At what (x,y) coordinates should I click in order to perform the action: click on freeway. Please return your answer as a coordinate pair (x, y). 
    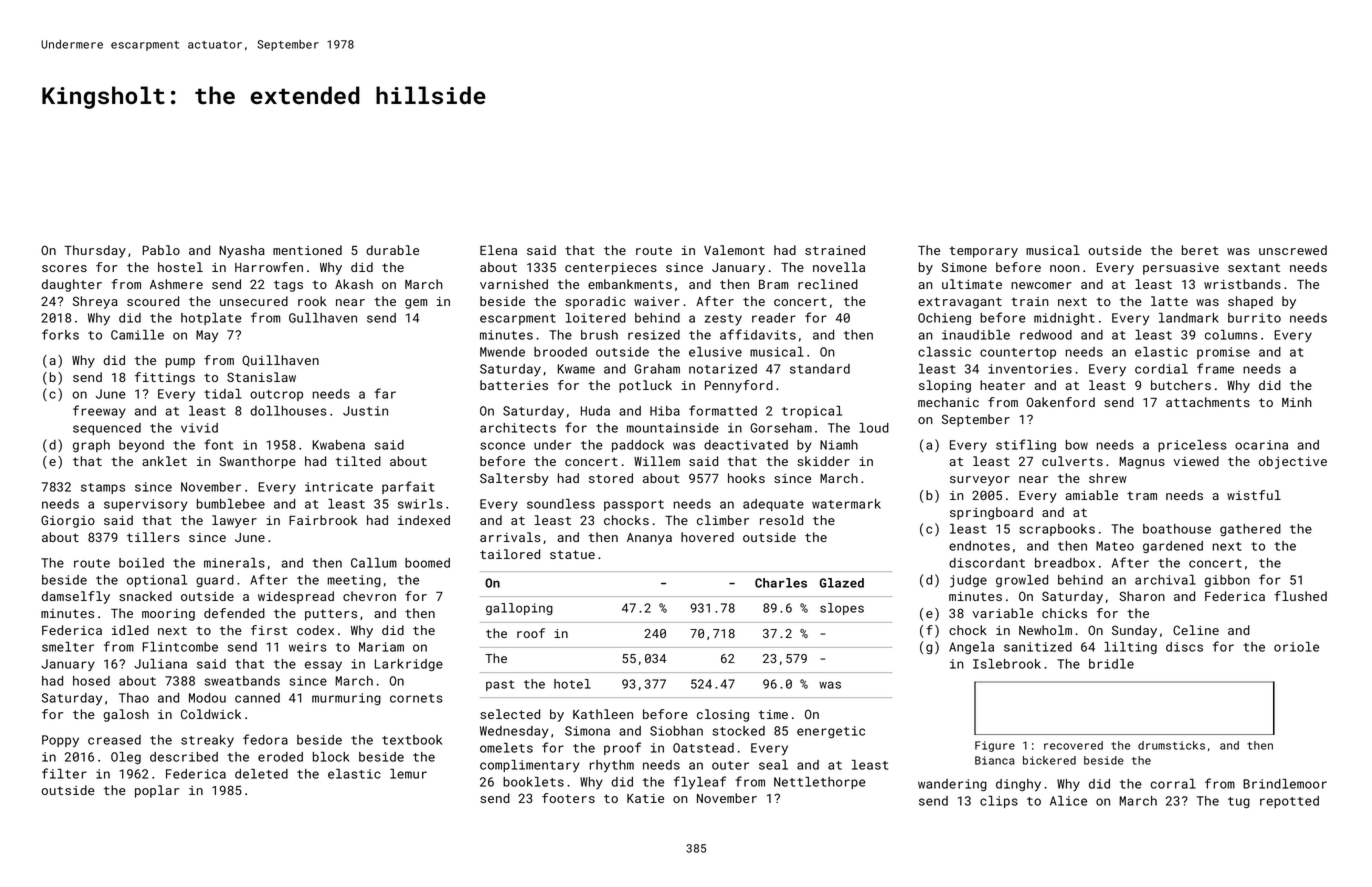
    Looking at the image, I should click on (99, 411).
